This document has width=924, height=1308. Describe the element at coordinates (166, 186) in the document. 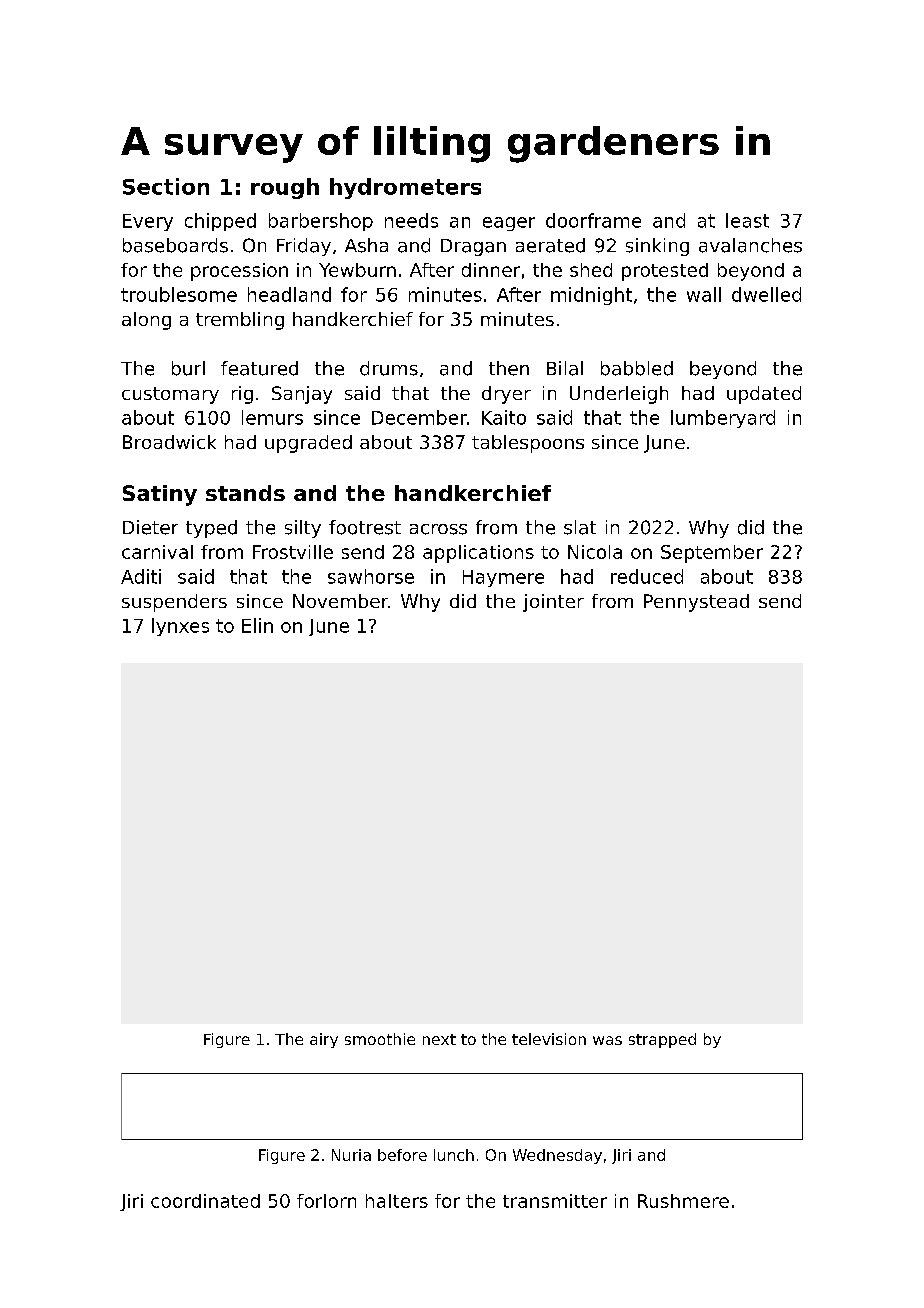

I see `Section` at that location.
